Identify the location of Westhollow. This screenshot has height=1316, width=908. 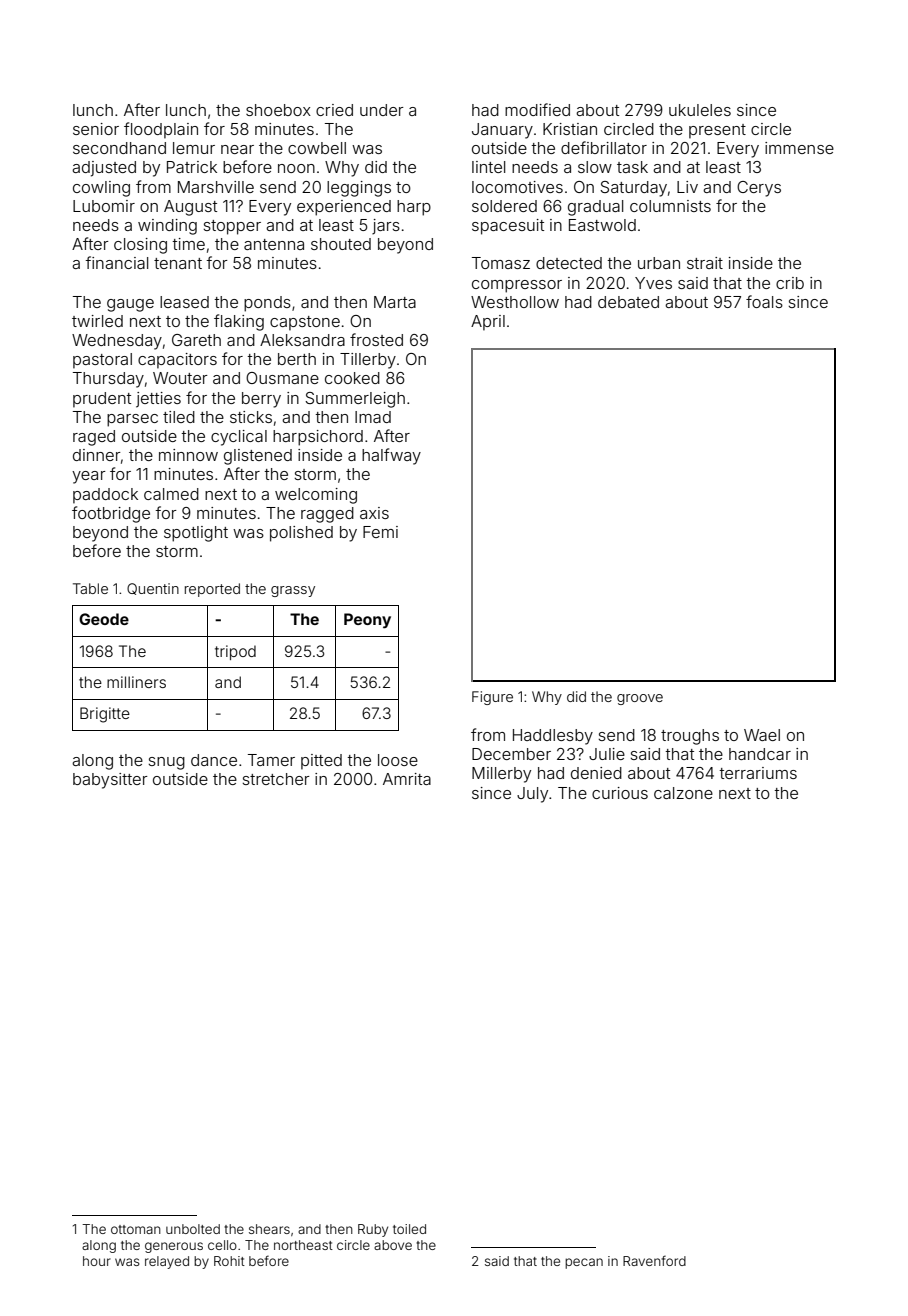
(515, 302).
